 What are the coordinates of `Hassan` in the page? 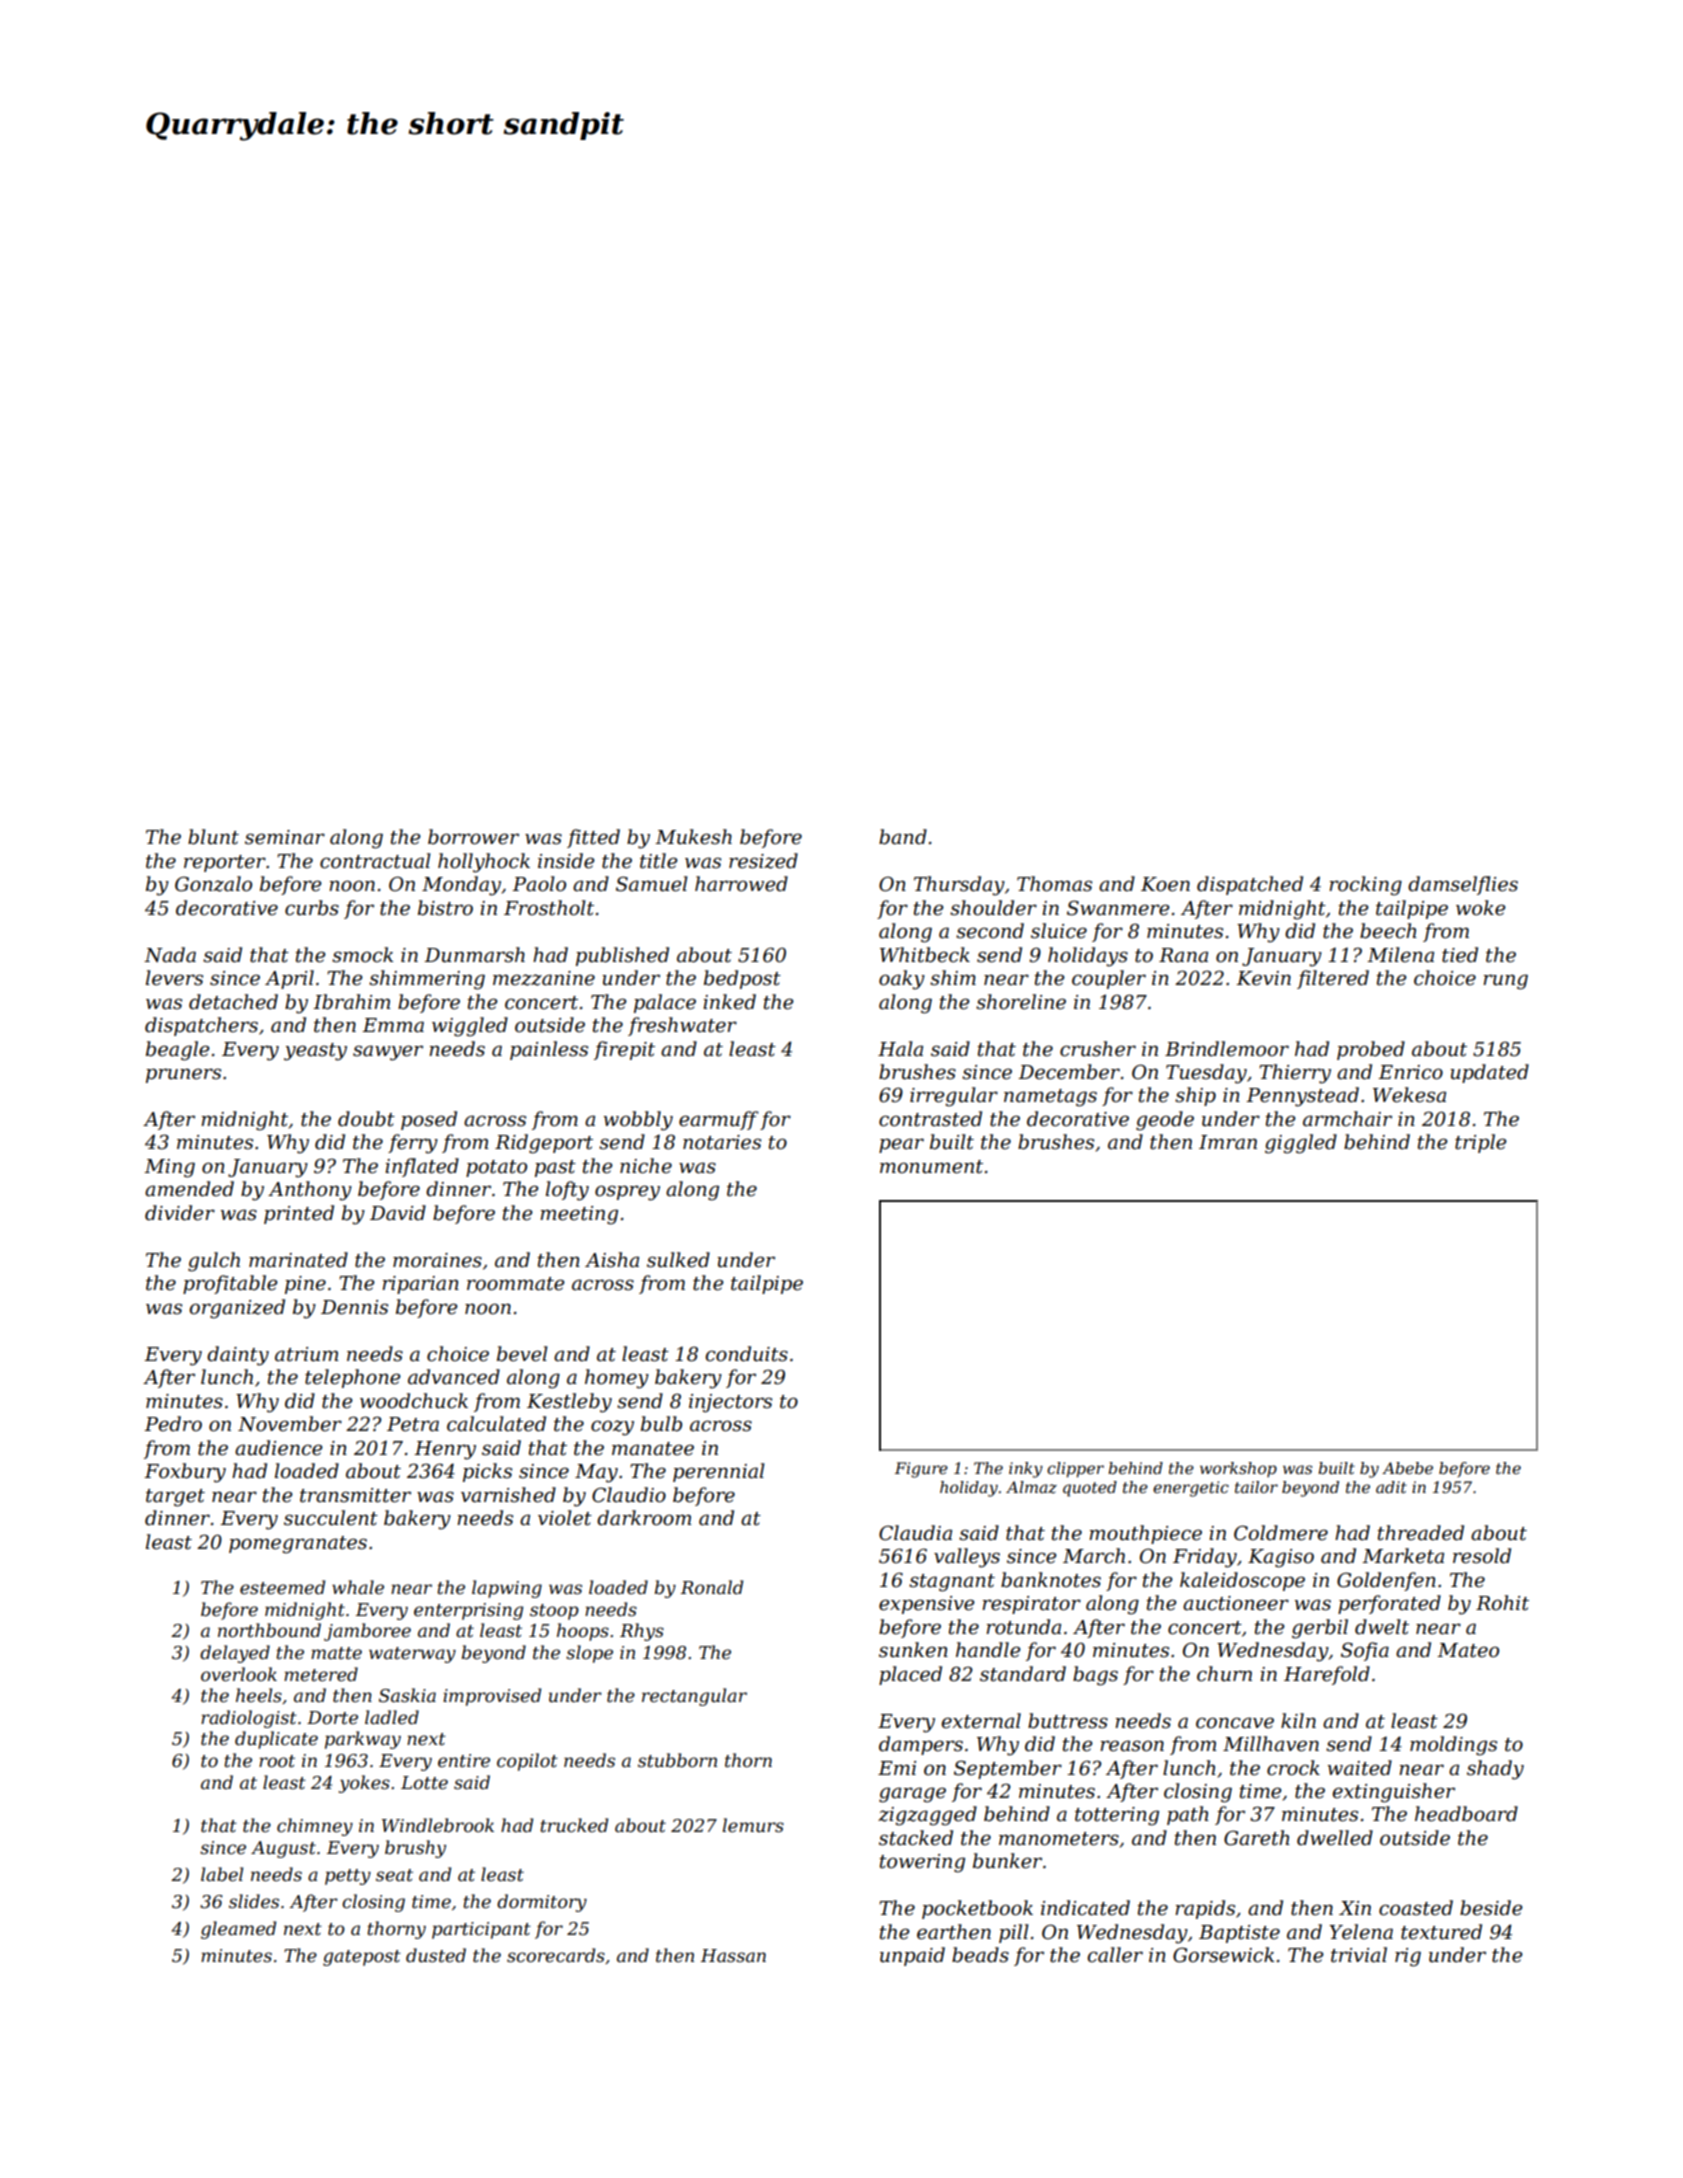 It's located at (733, 1956).
